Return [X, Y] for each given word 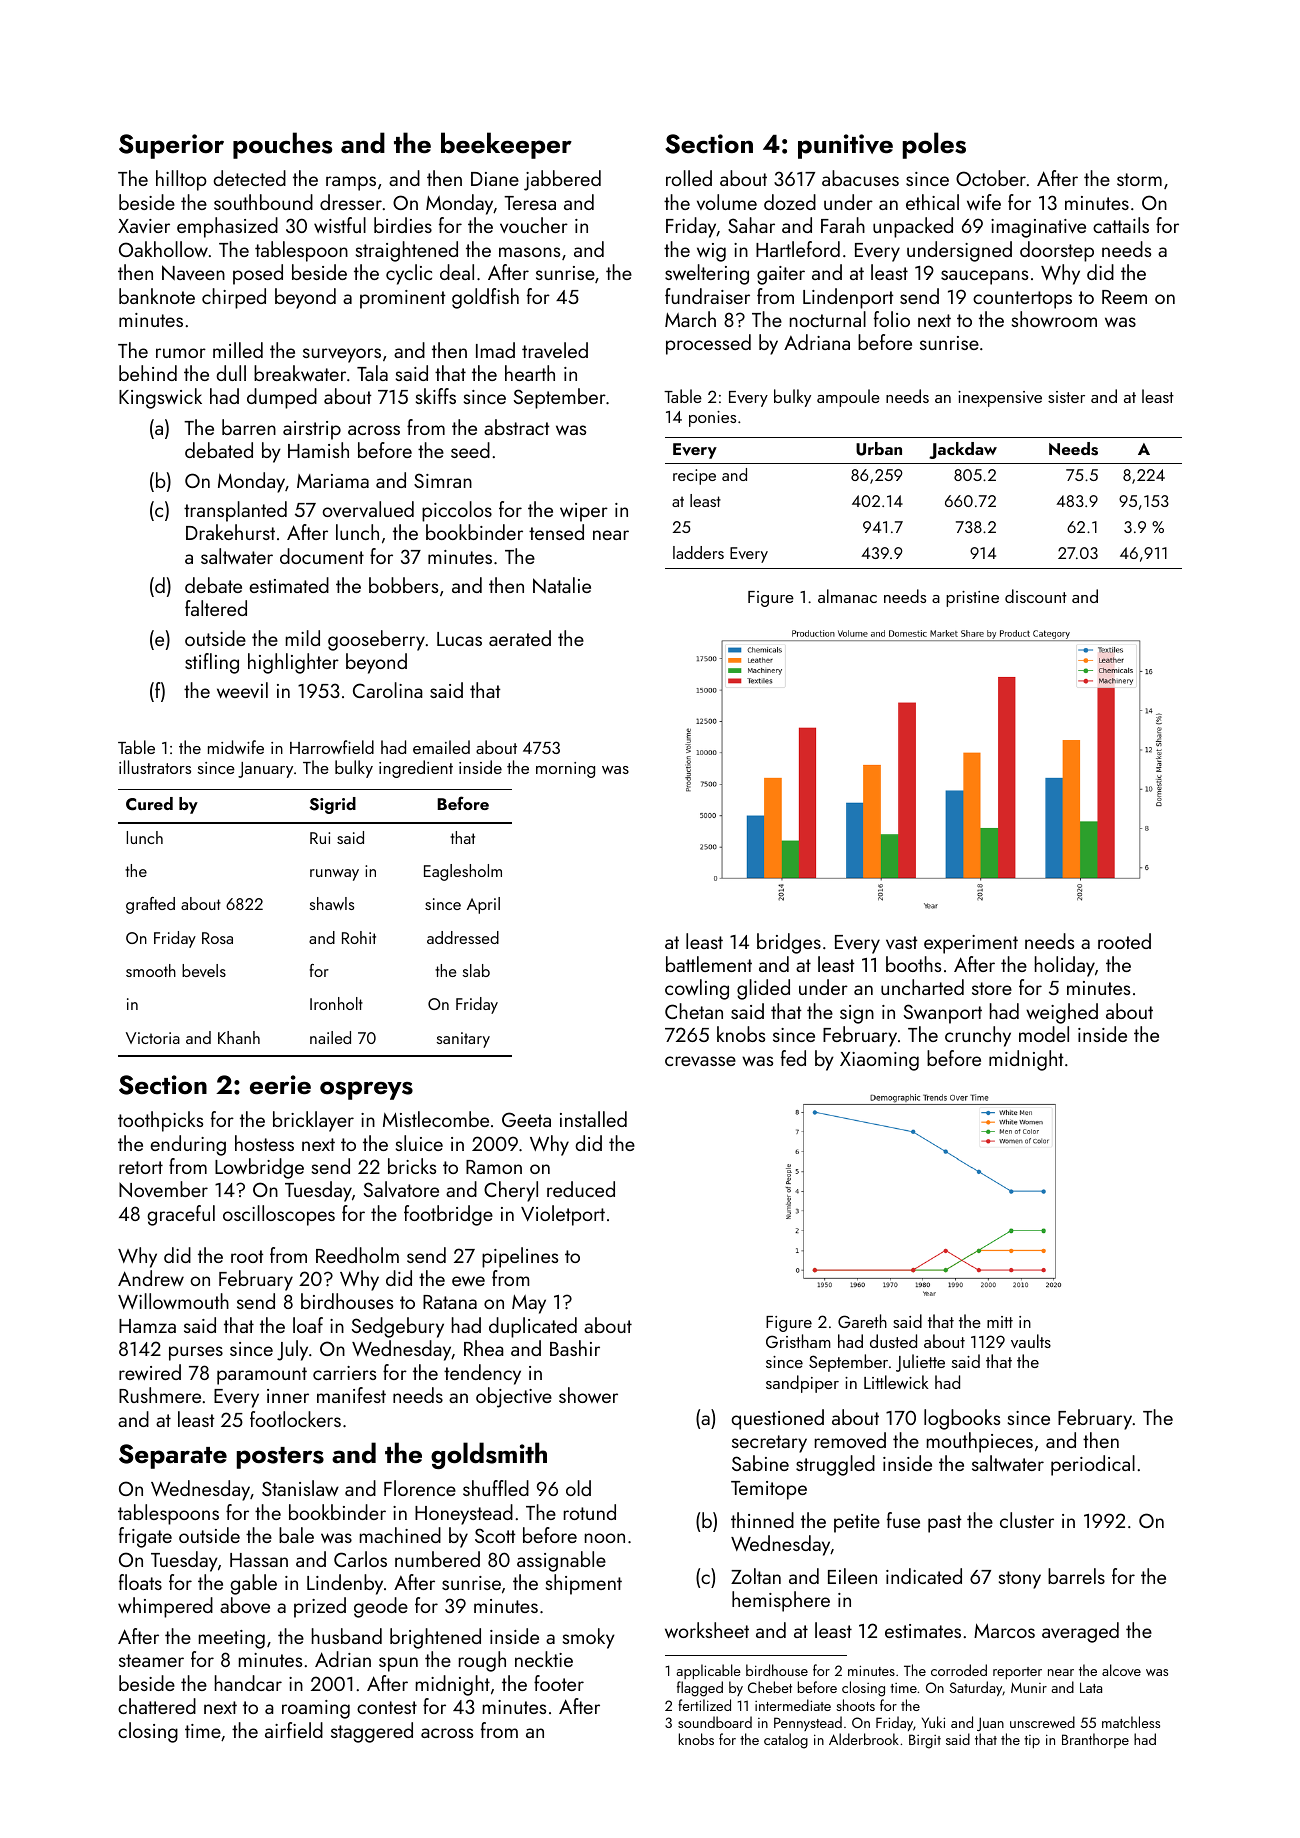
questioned [777, 1419]
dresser [351, 202]
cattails [1121, 225]
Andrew [151, 1278]
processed [708, 344]
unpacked [913, 227]
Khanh [239, 1037]
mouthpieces [980, 1442]
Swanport [943, 1014]
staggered [372, 1732]
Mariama [333, 481]
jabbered [562, 180]
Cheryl [511, 1191]
